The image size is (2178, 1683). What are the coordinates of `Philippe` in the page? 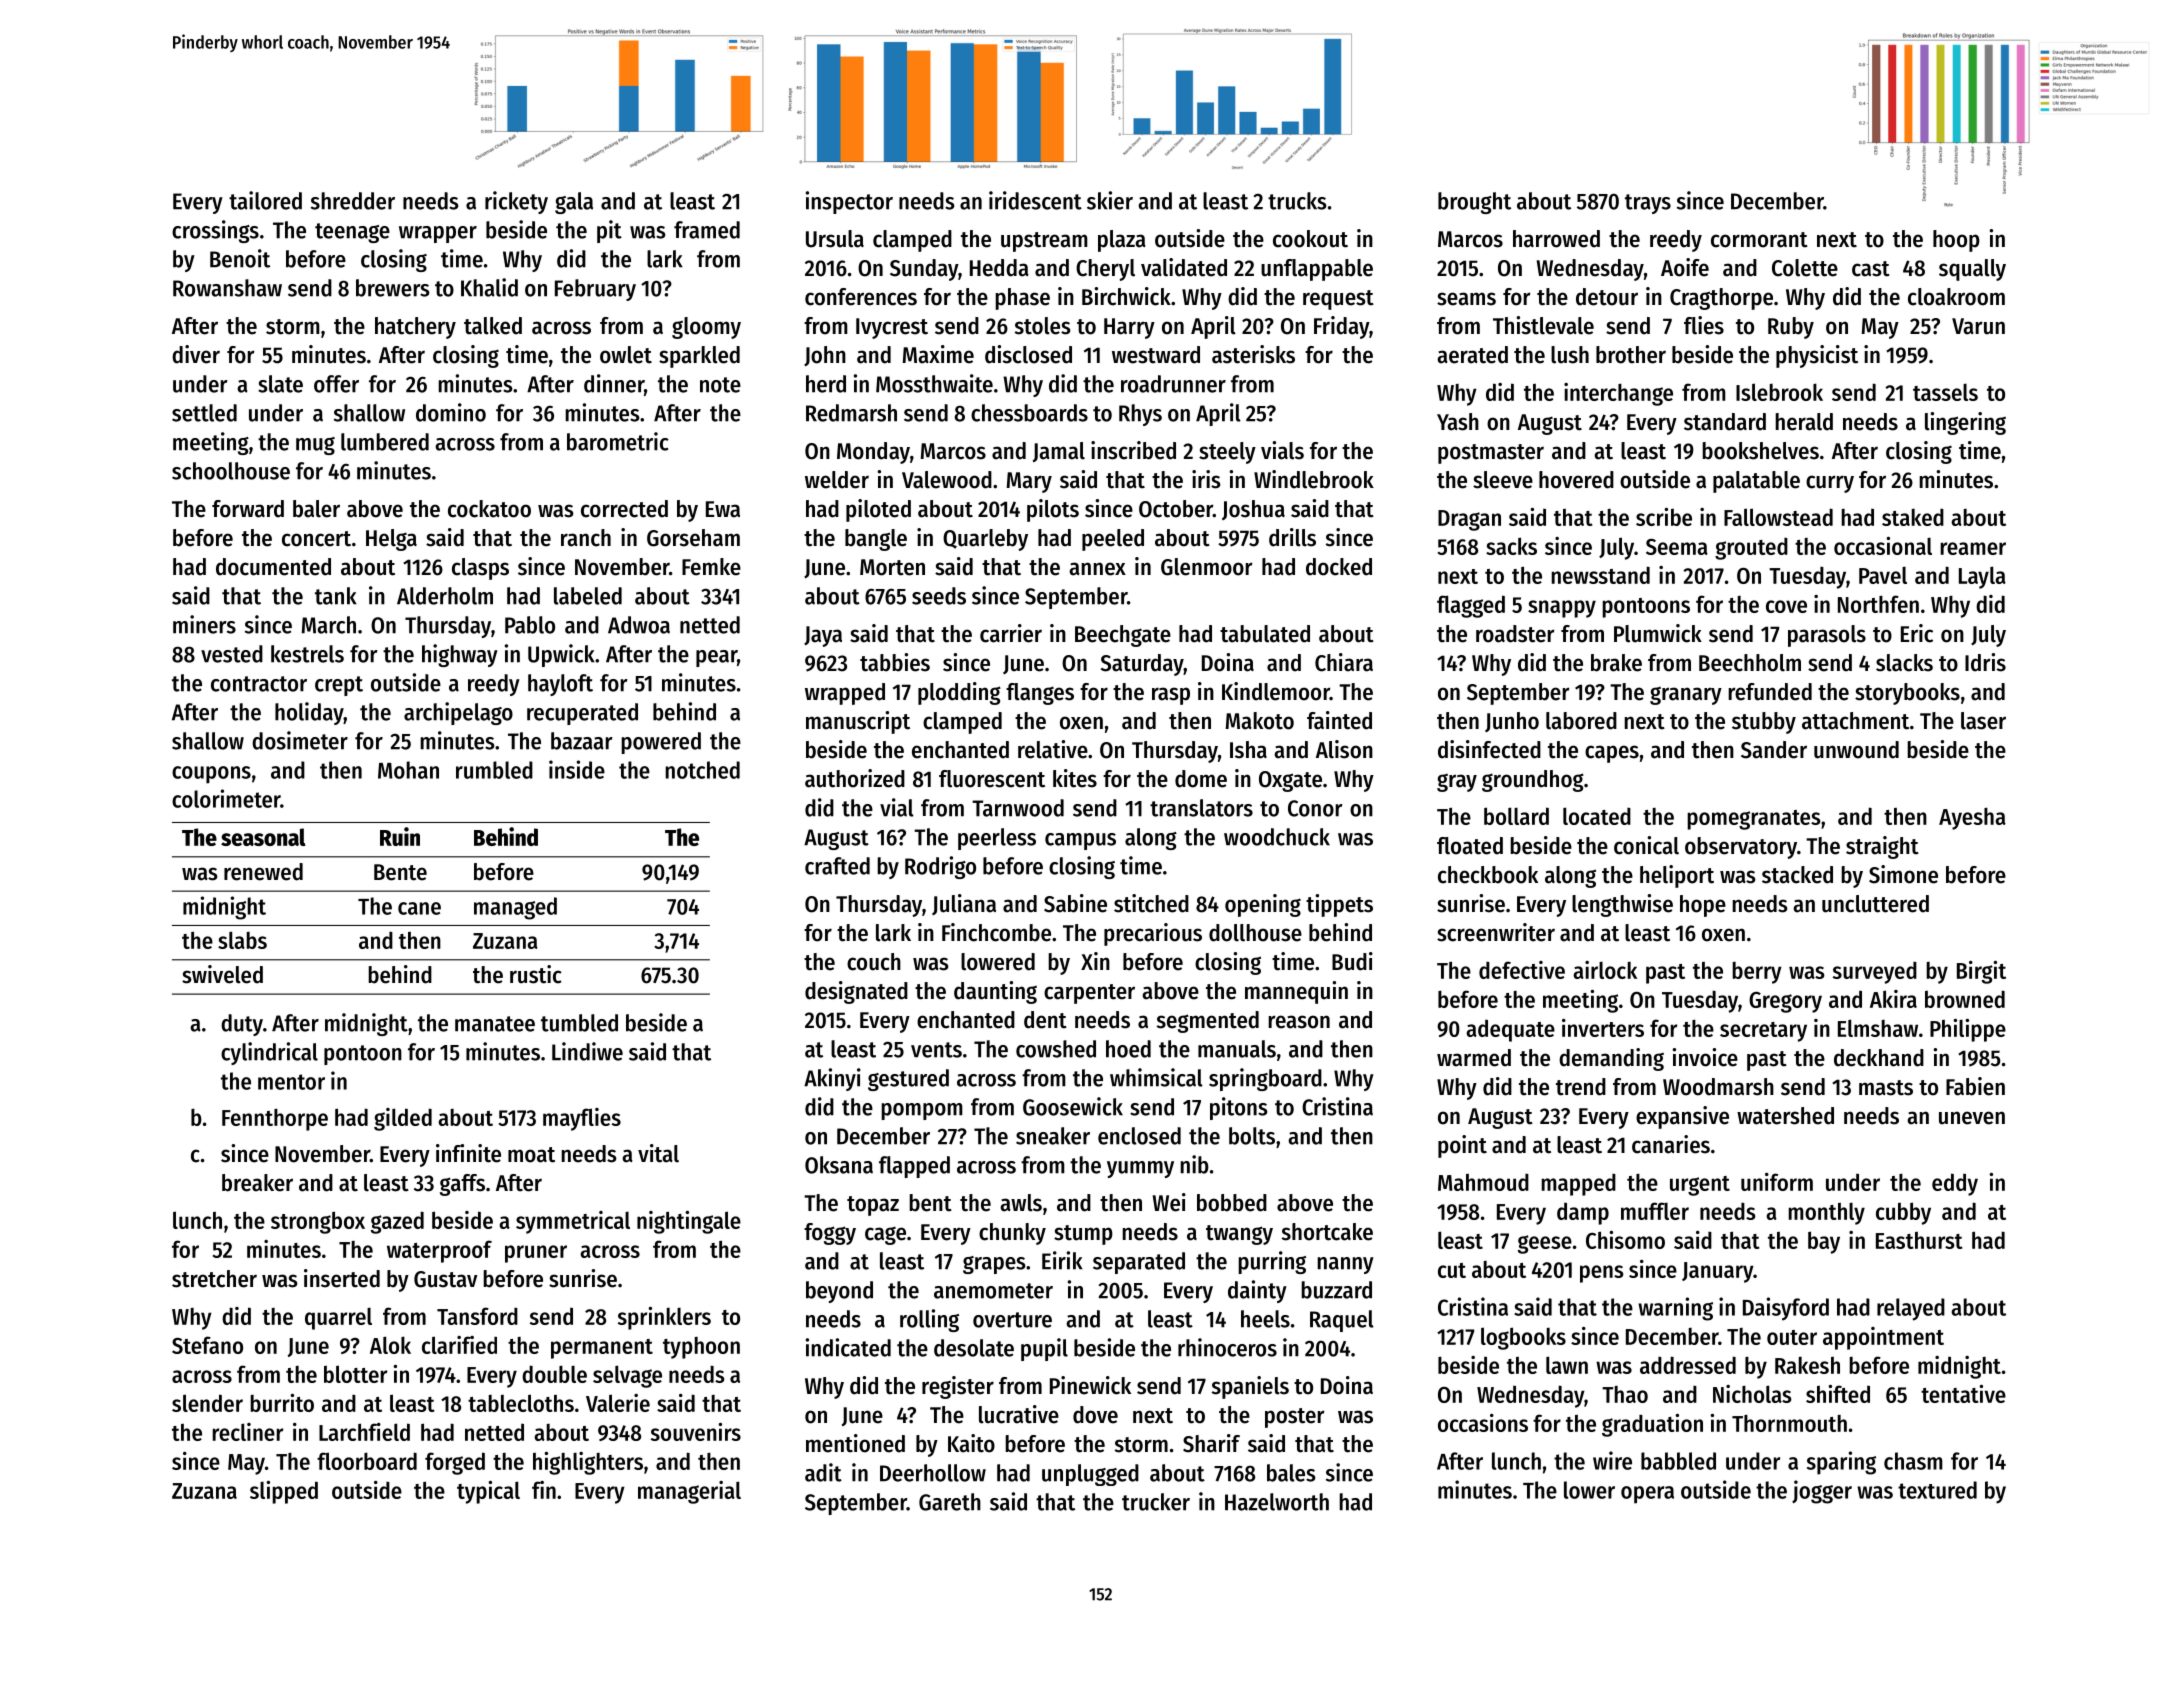 It's located at (1968, 1030).
